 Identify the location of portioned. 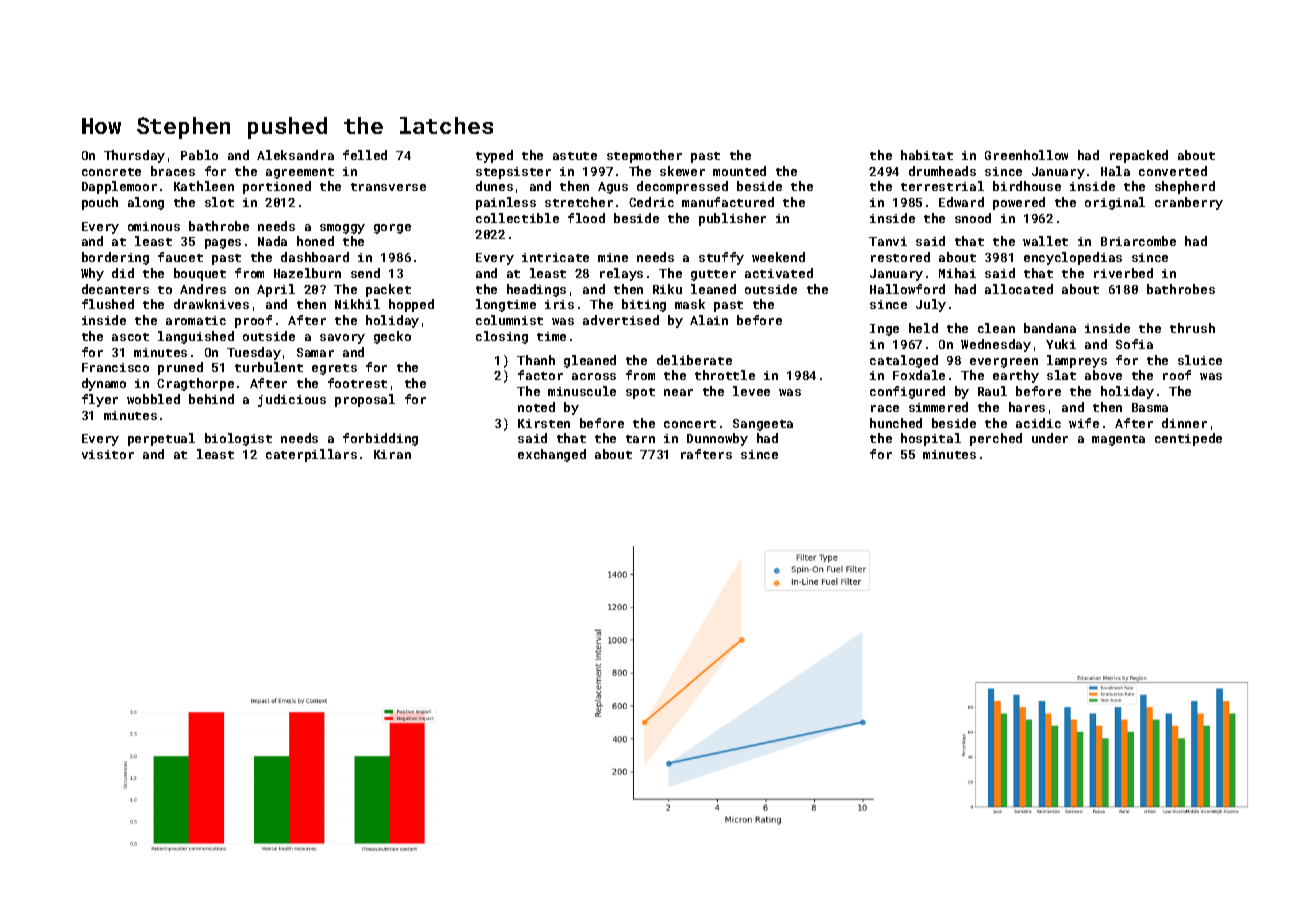
(277, 187).
